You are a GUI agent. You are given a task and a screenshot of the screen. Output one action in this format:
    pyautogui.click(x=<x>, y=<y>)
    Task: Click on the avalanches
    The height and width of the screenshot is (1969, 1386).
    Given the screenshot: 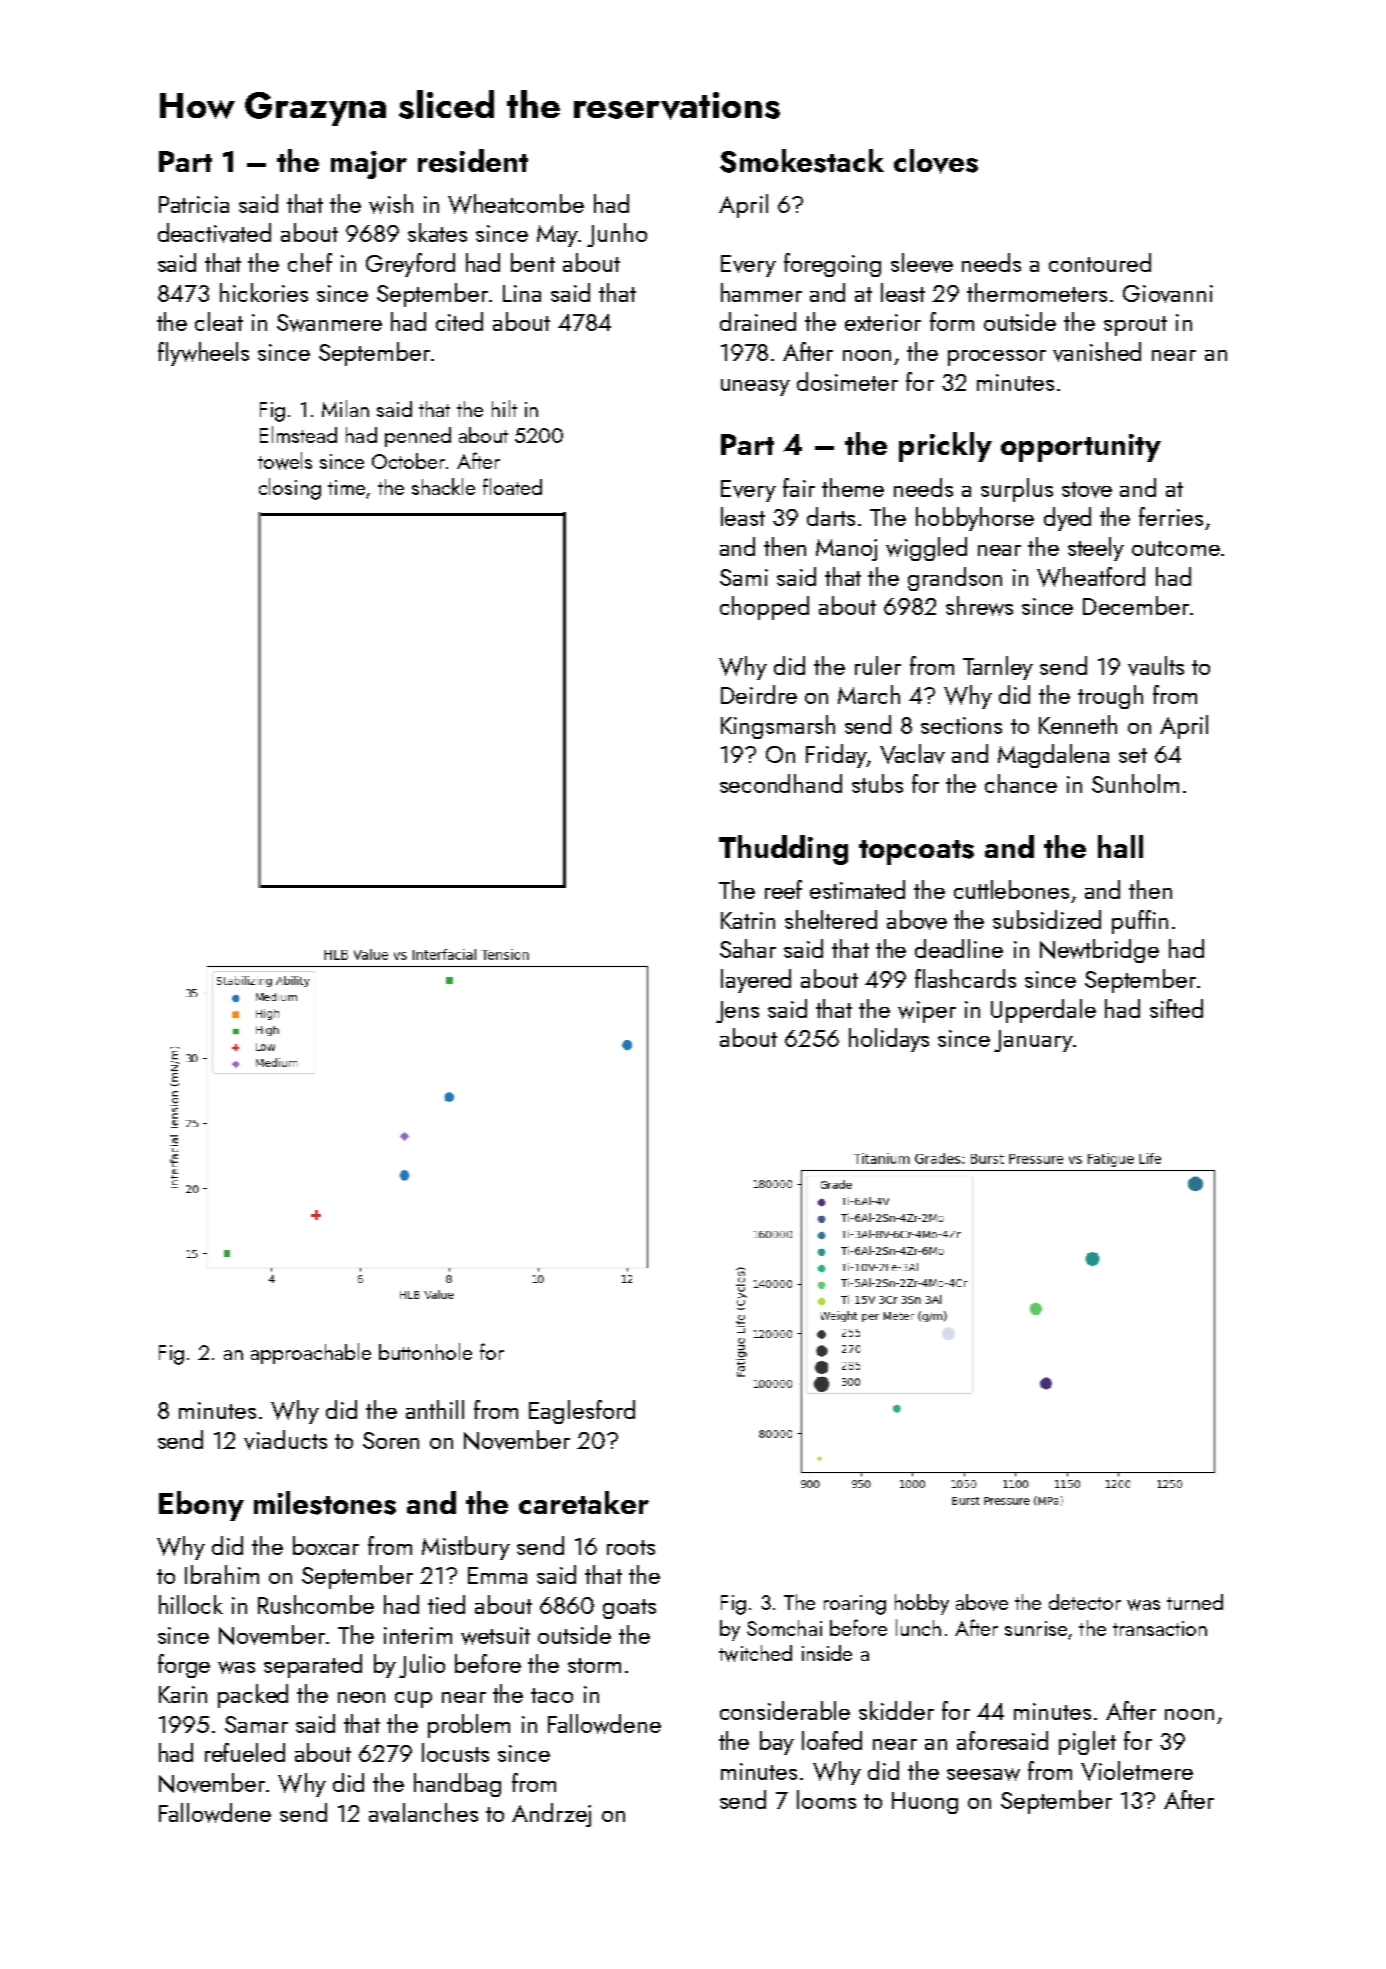 What is the action you would take?
    pyautogui.click(x=423, y=1813)
